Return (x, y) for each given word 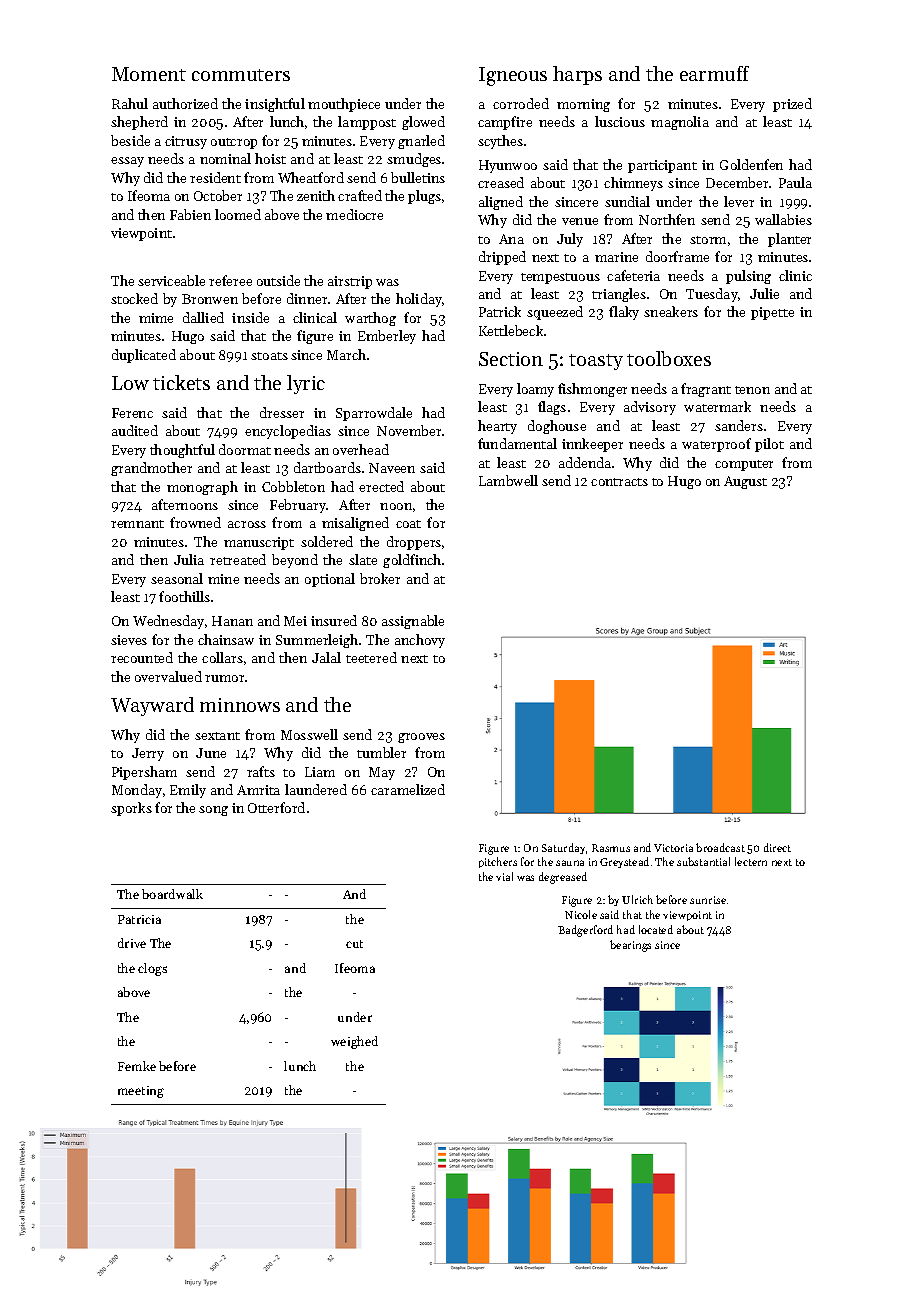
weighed (354, 1042)
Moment (149, 74)
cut (354, 944)
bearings (630, 946)
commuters (241, 75)
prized (792, 105)
